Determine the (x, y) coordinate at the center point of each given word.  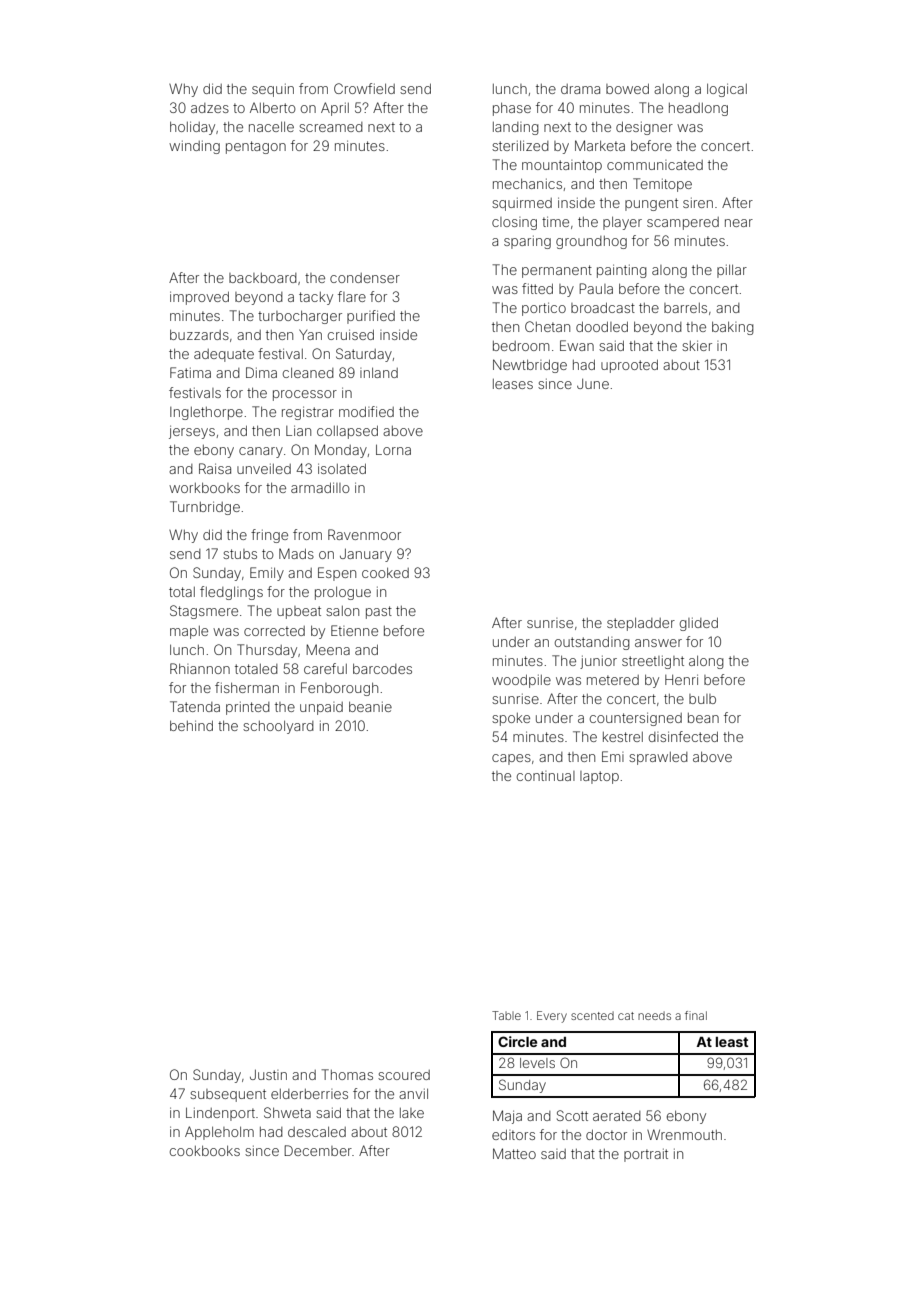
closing (514, 223)
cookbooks (205, 1151)
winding (194, 147)
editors (513, 1135)
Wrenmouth (684, 1134)
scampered (683, 223)
